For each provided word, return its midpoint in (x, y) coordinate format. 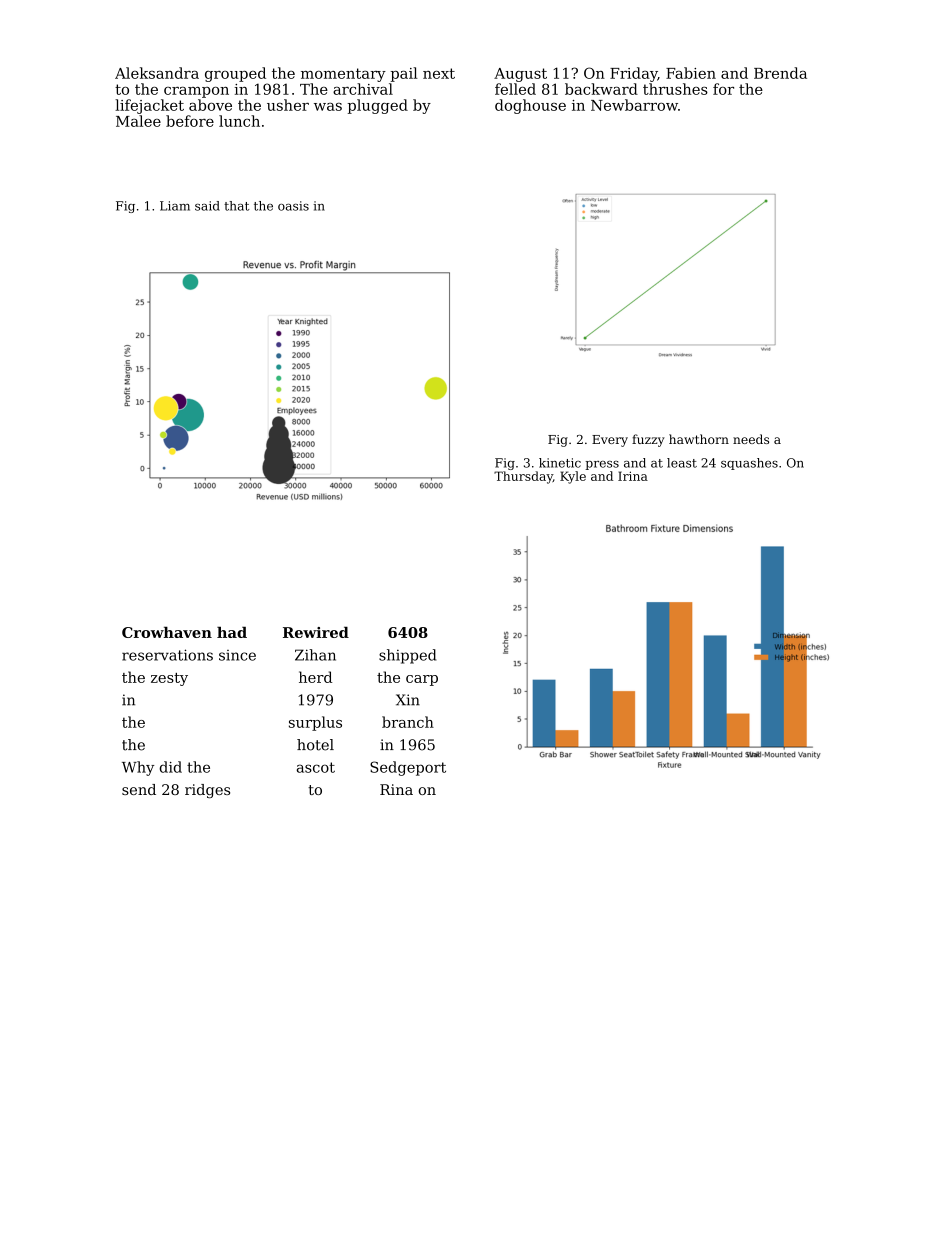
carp (422, 680)
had (232, 632)
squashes (749, 464)
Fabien (691, 73)
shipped (407, 656)
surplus (315, 723)
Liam (175, 206)
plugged (378, 106)
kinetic (560, 463)
